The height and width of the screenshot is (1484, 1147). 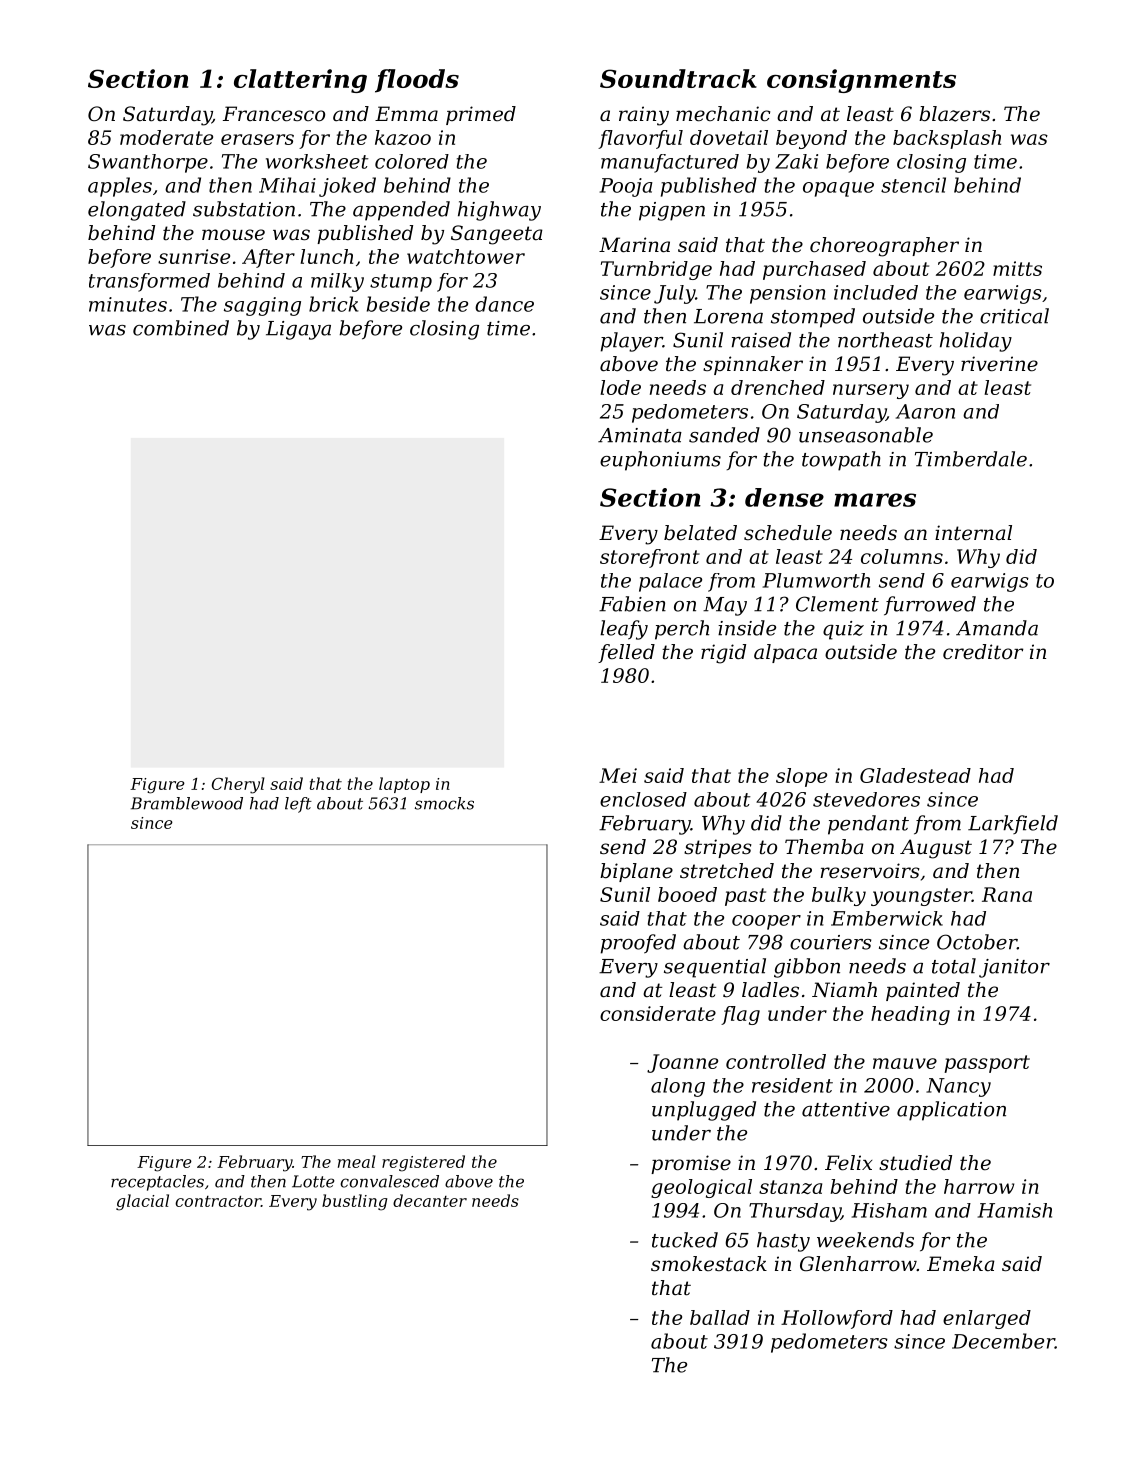 I want to click on consignments, so click(x=861, y=81).
